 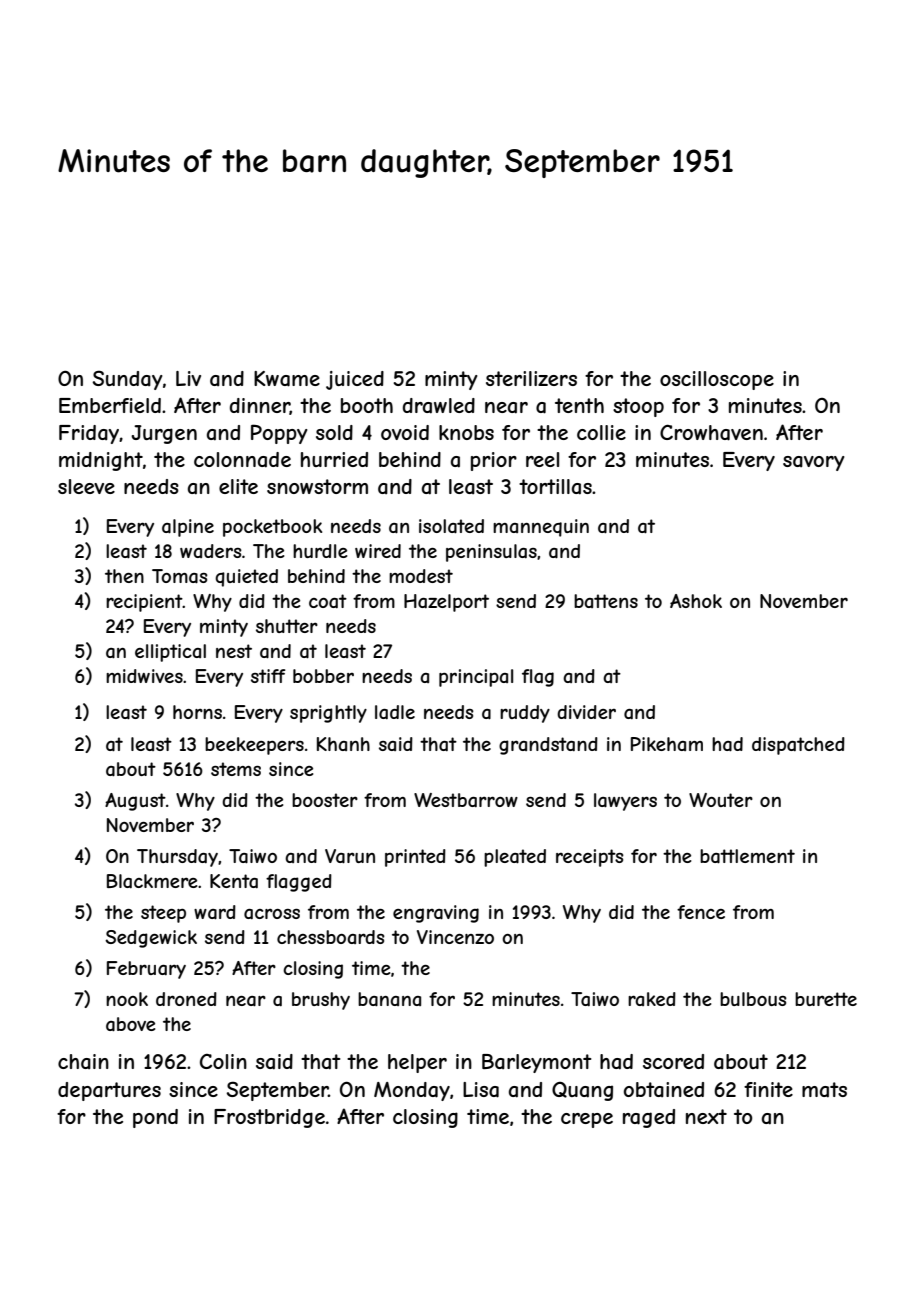 I want to click on Ashok, so click(x=696, y=601).
